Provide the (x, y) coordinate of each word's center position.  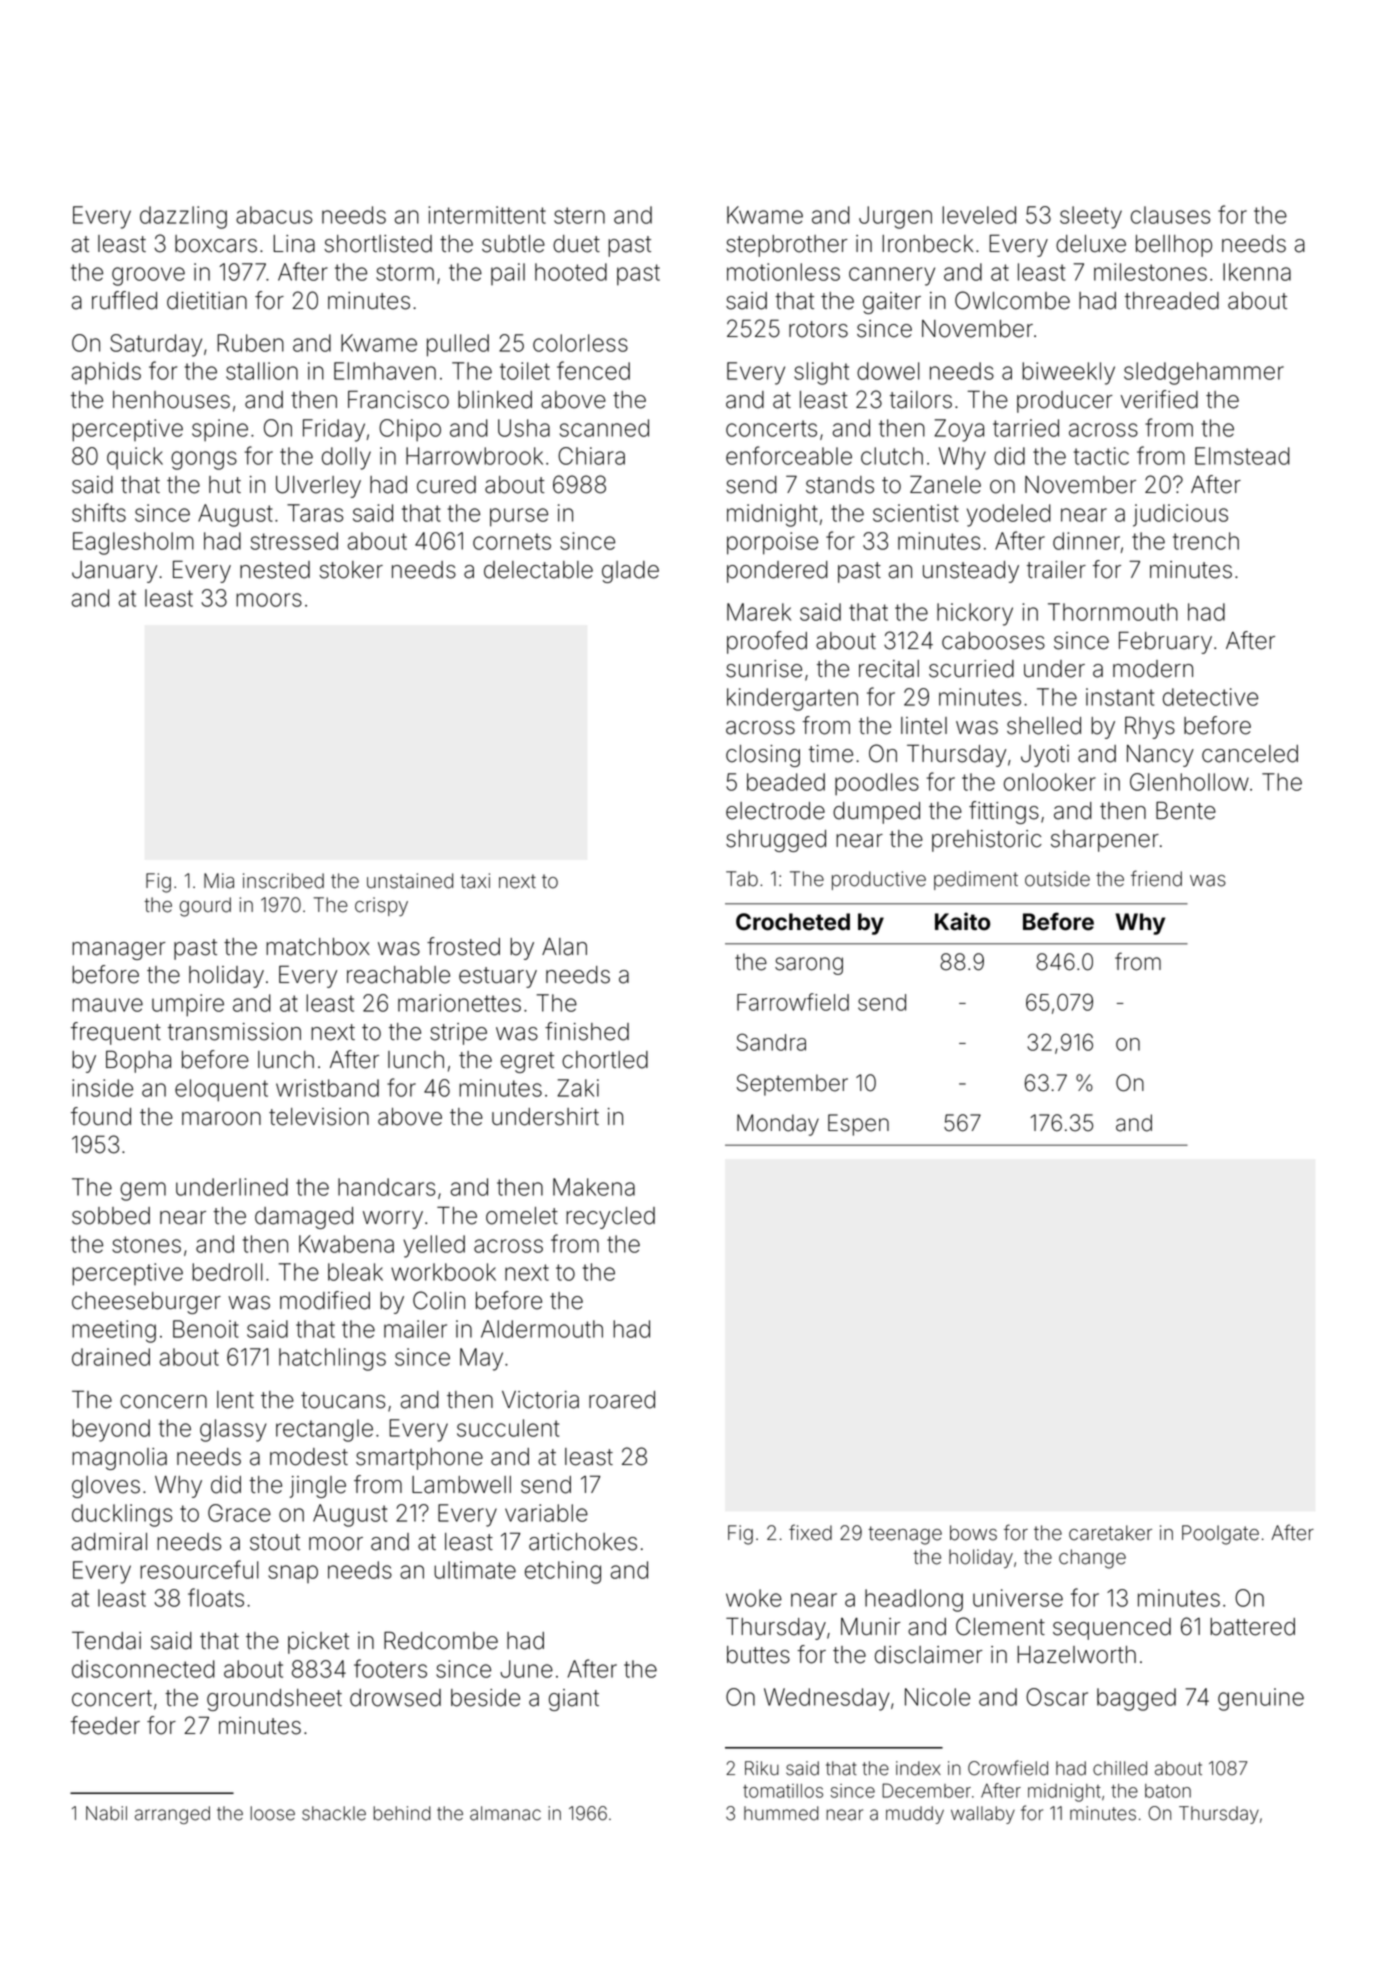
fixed (810, 1532)
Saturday (156, 345)
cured (446, 485)
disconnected (143, 1669)
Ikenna (1257, 272)
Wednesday (827, 1699)
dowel (888, 371)
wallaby (983, 1815)
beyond (111, 1430)
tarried (1026, 428)
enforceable (789, 455)
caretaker (1110, 1533)
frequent (116, 1033)
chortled (605, 1060)
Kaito (962, 921)
